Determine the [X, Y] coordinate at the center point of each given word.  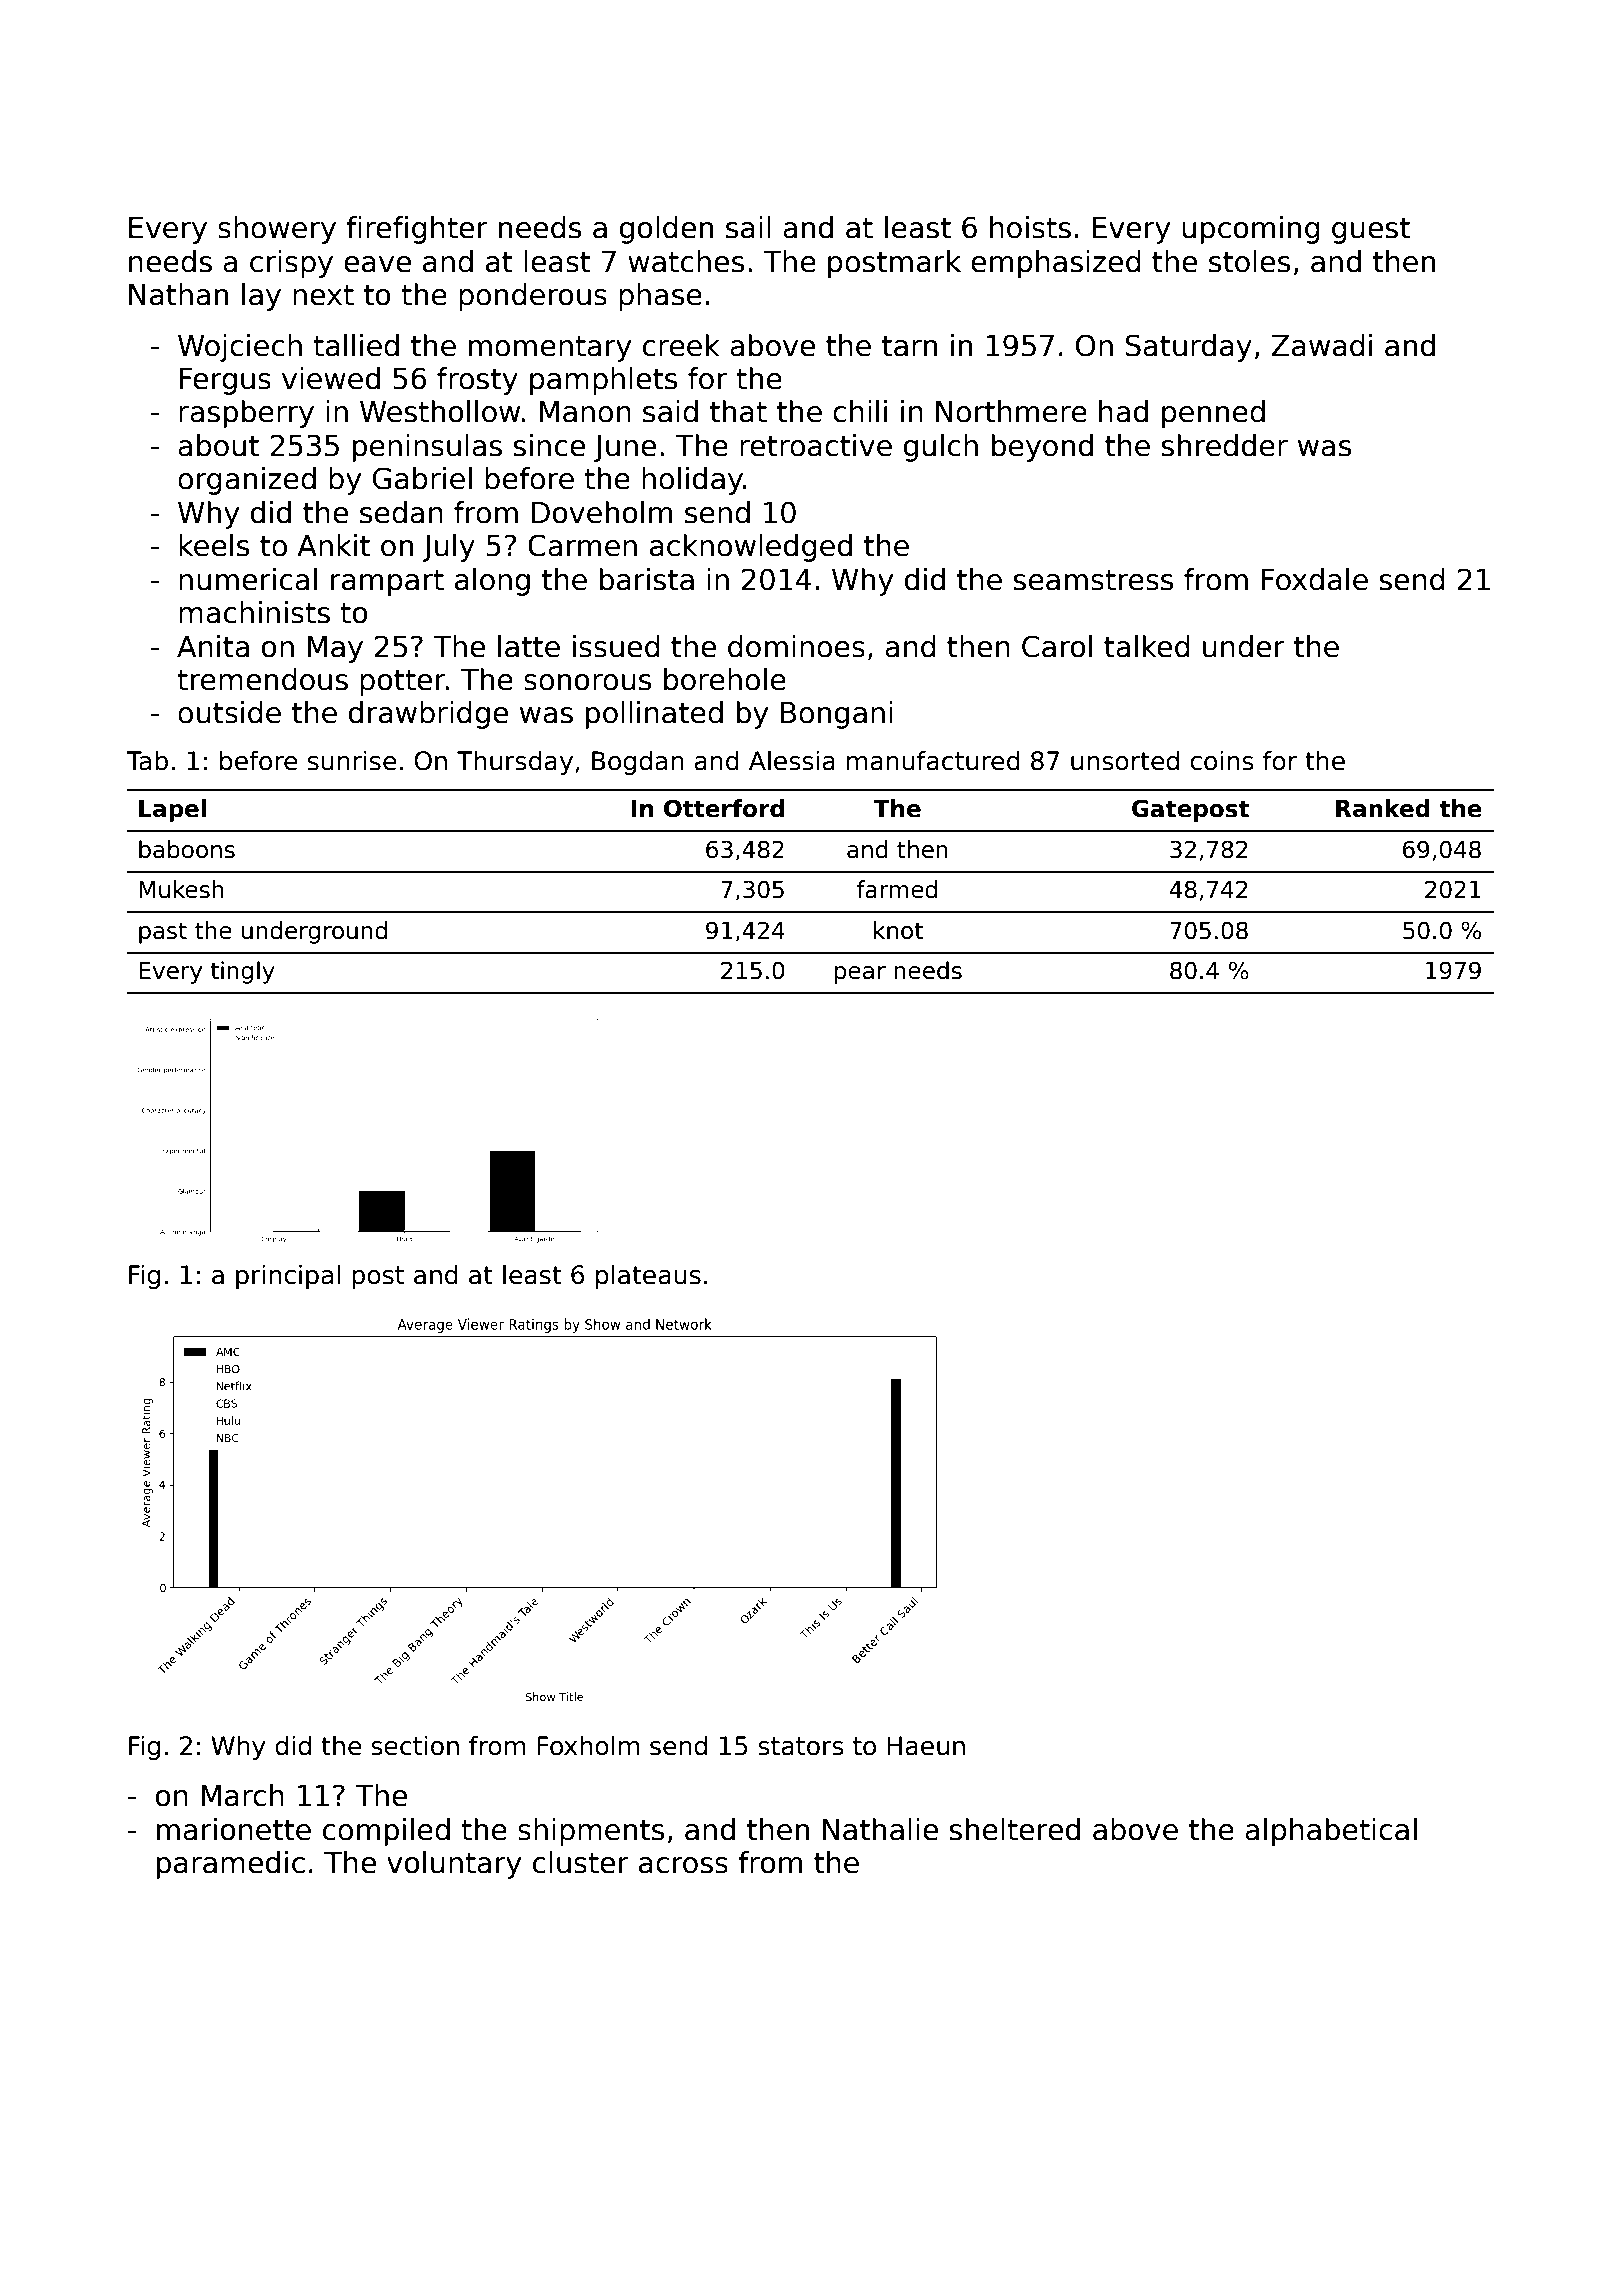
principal [288, 1276]
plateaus [648, 1276]
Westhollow [440, 411]
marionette [234, 1829]
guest [1371, 231]
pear [860, 975]
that [738, 411]
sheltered [1015, 1829]
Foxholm [588, 1745]
